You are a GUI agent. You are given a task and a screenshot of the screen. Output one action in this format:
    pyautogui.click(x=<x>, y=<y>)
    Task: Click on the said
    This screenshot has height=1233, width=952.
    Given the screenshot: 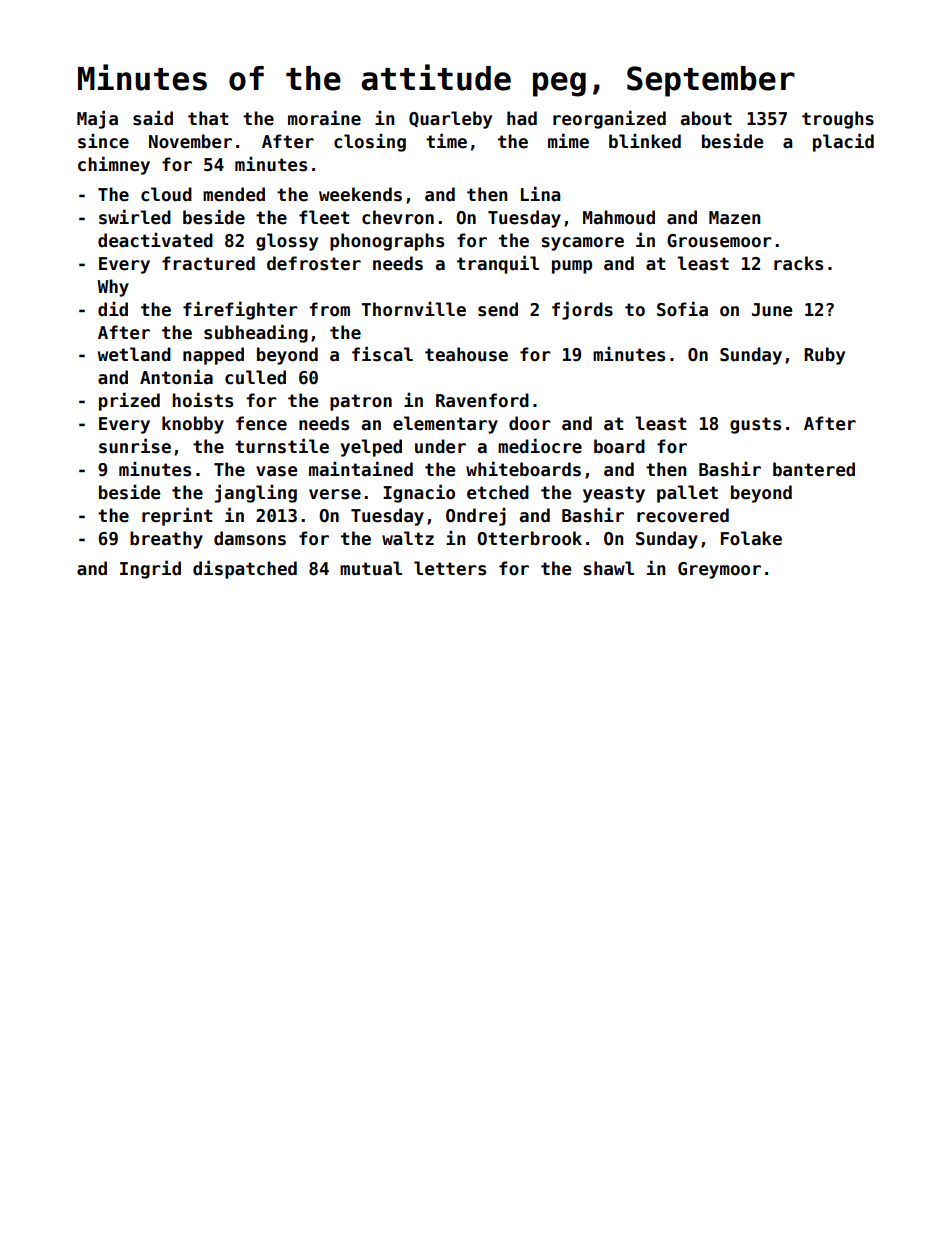 What is the action you would take?
    pyautogui.click(x=153, y=118)
